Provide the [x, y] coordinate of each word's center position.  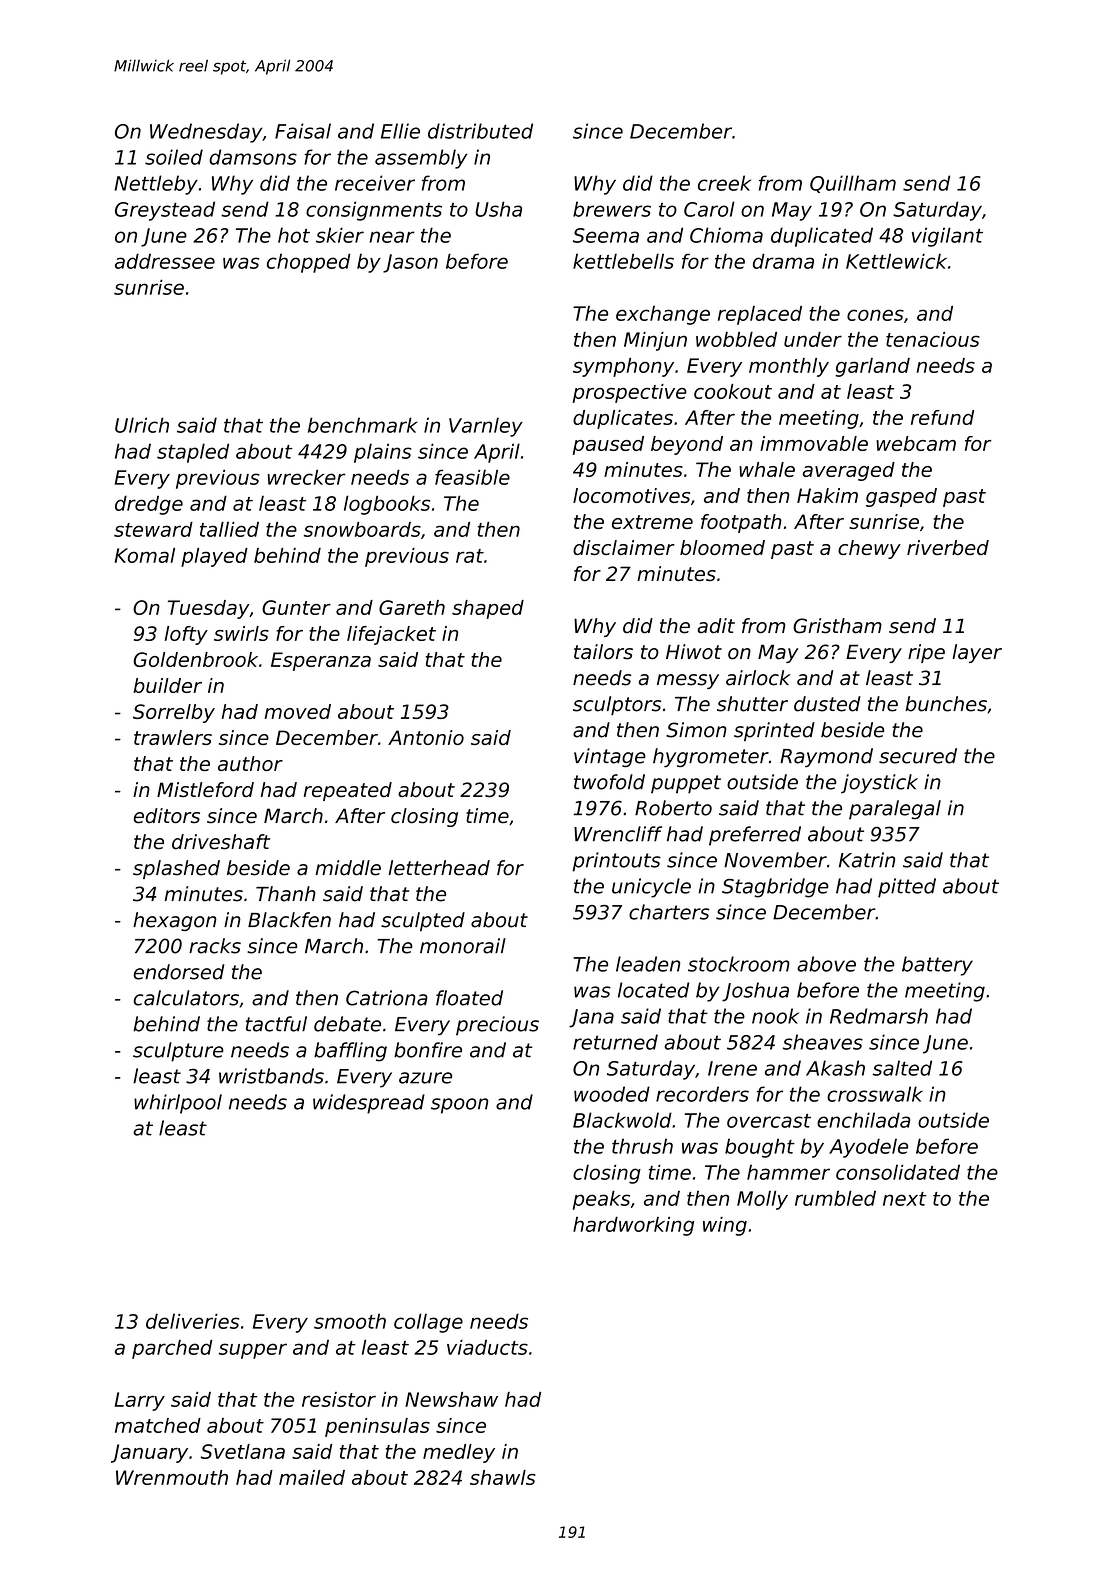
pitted [907, 888]
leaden [648, 964]
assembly [421, 159]
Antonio [426, 737]
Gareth [412, 607]
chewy [869, 549]
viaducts [487, 1347]
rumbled [835, 1198]
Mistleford [205, 789]
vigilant [947, 237]
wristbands [271, 1076]
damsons [253, 157]
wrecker [306, 477]
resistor [339, 1399]
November [775, 860]
